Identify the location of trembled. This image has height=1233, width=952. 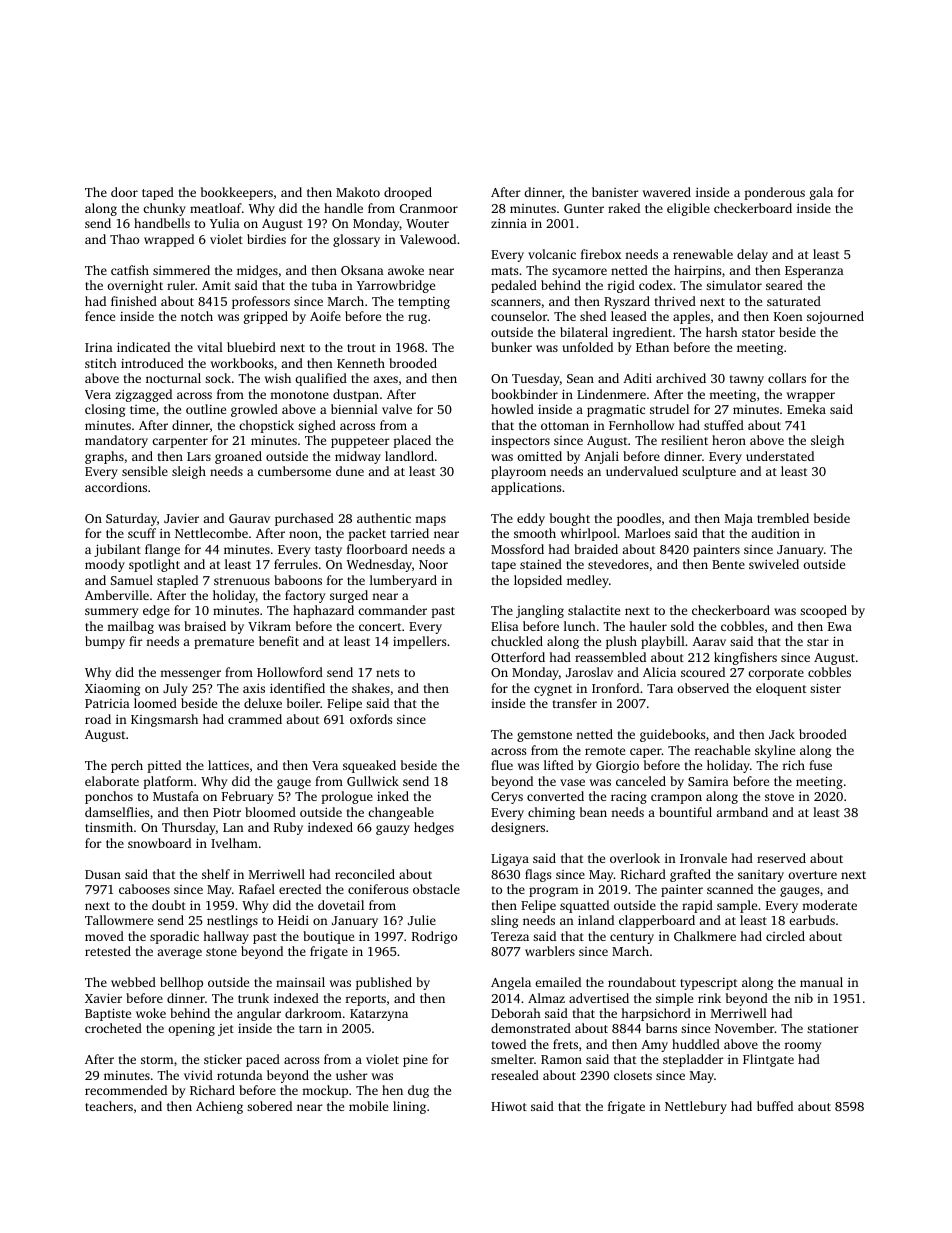
(783, 518).
